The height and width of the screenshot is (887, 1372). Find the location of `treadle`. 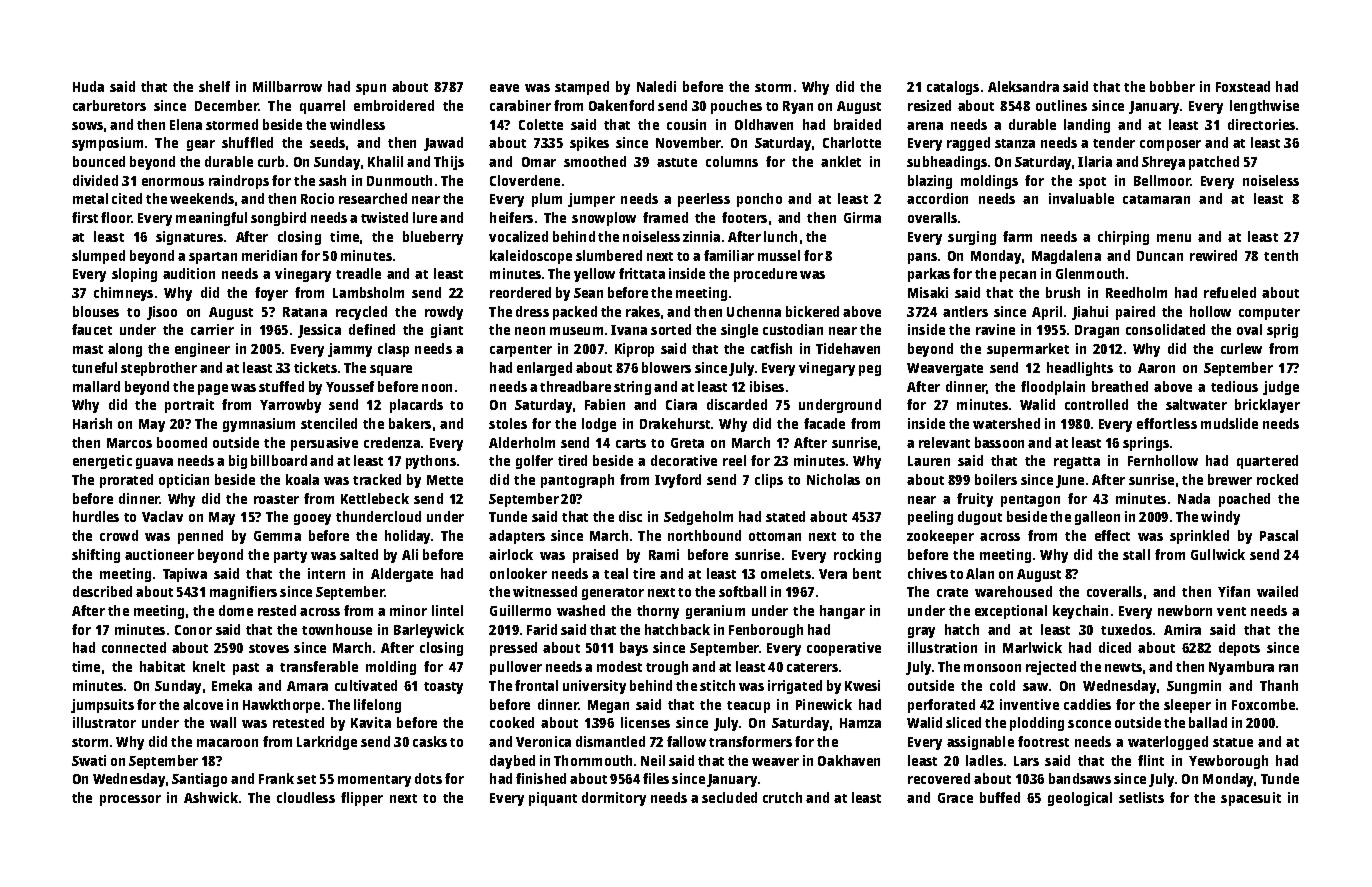

treadle is located at coordinates (358, 273).
